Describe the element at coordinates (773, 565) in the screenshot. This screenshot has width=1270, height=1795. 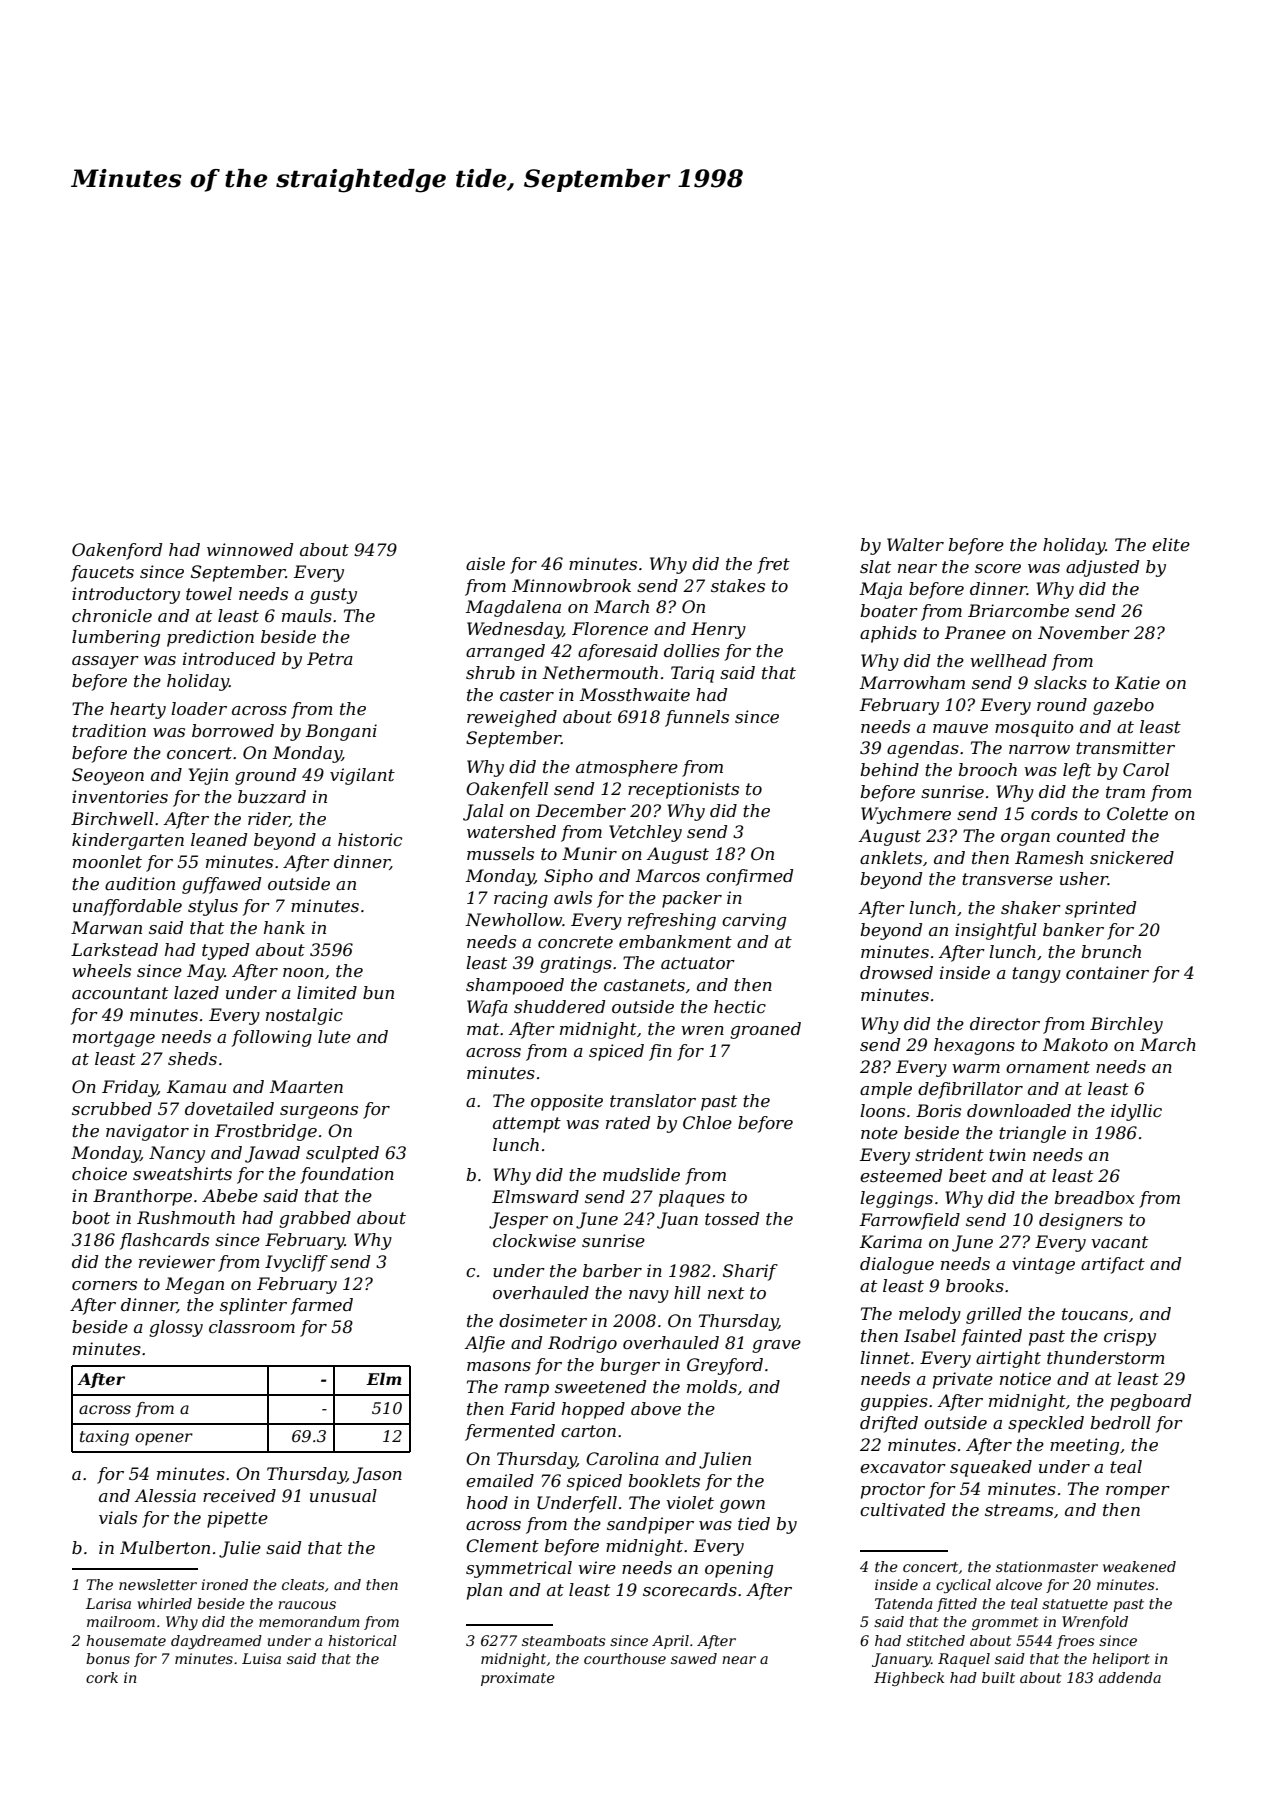
I see `fret` at that location.
